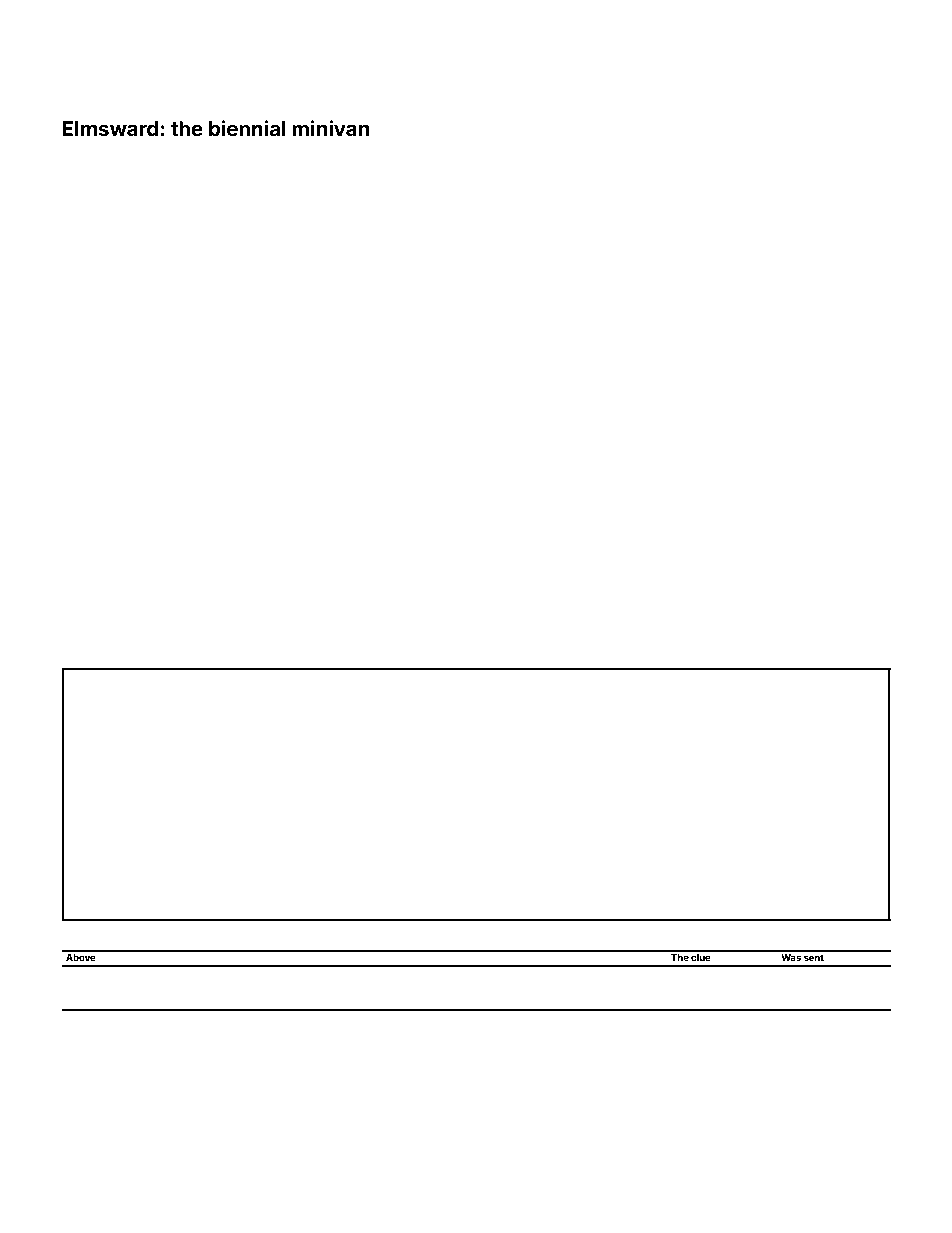 The height and width of the screenshot is (1233, 952). I want to click on Fig, so click(246, 932).
